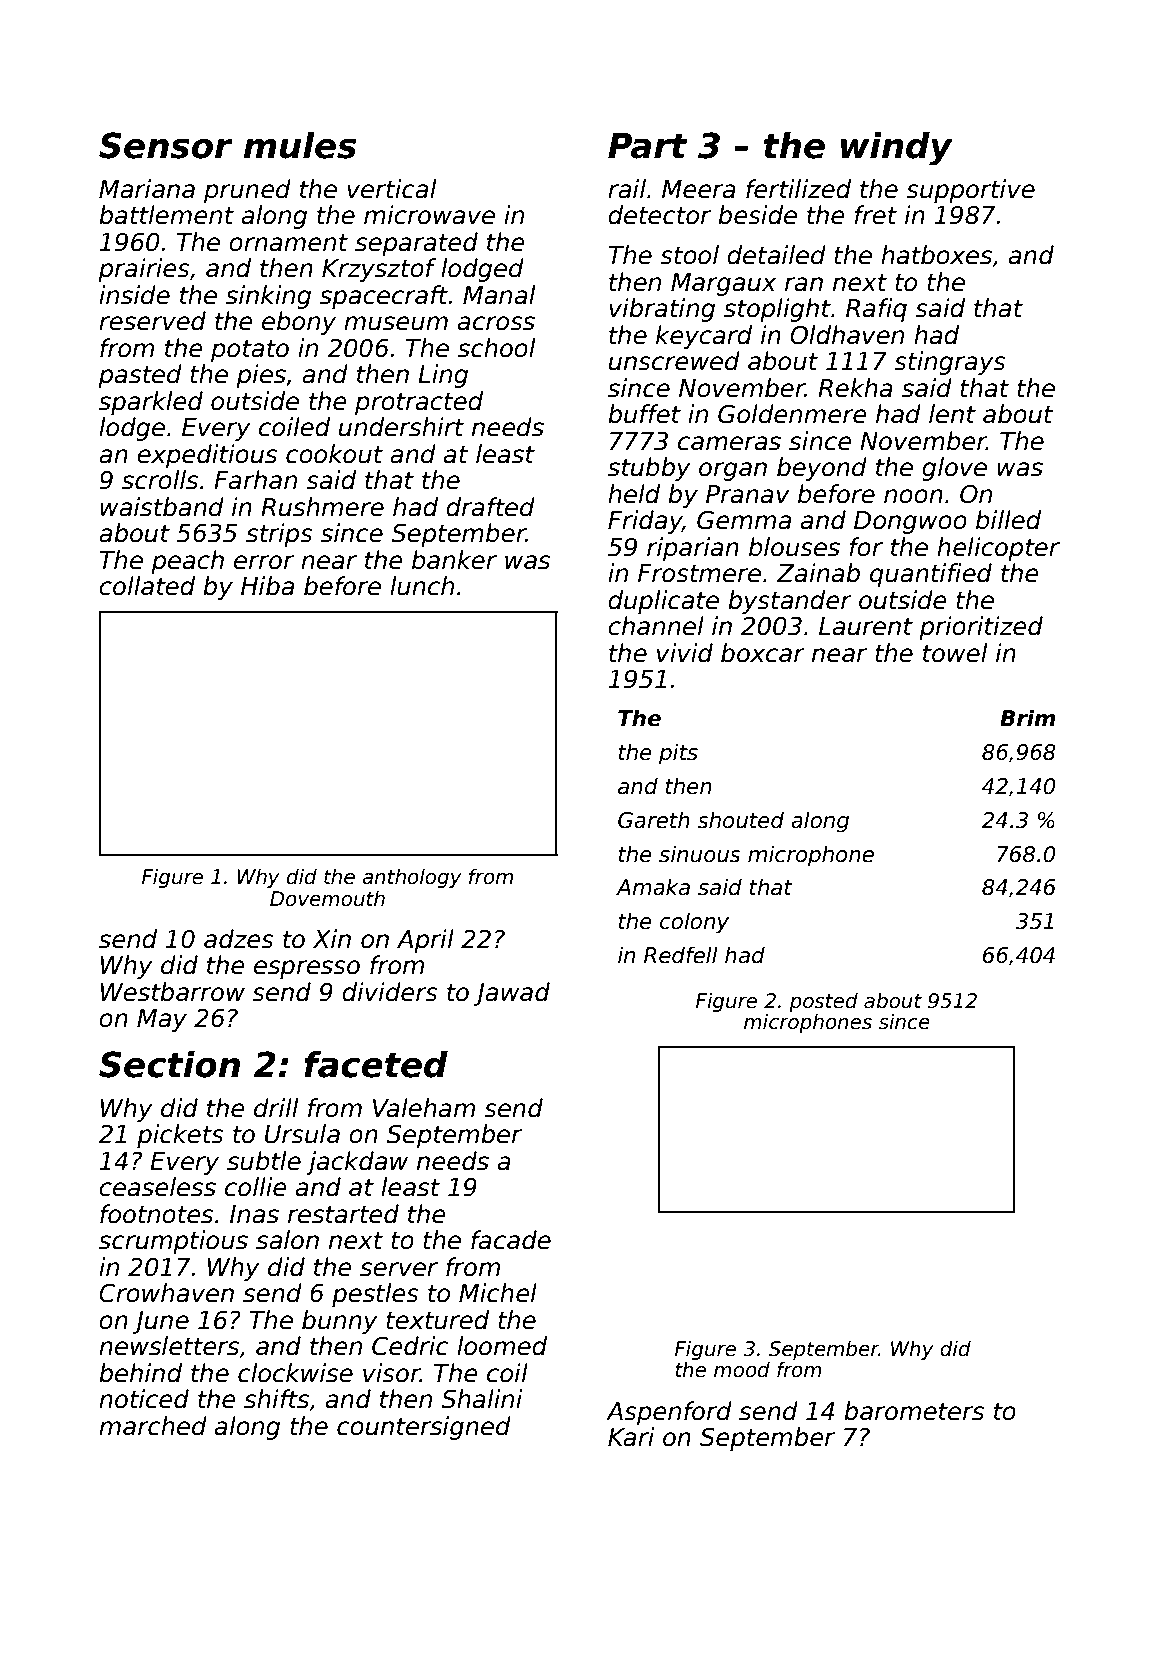  What do you see at coordinates (424, 1428) in the image?
I see `countersigned` at bounding box center [424, 1428].
